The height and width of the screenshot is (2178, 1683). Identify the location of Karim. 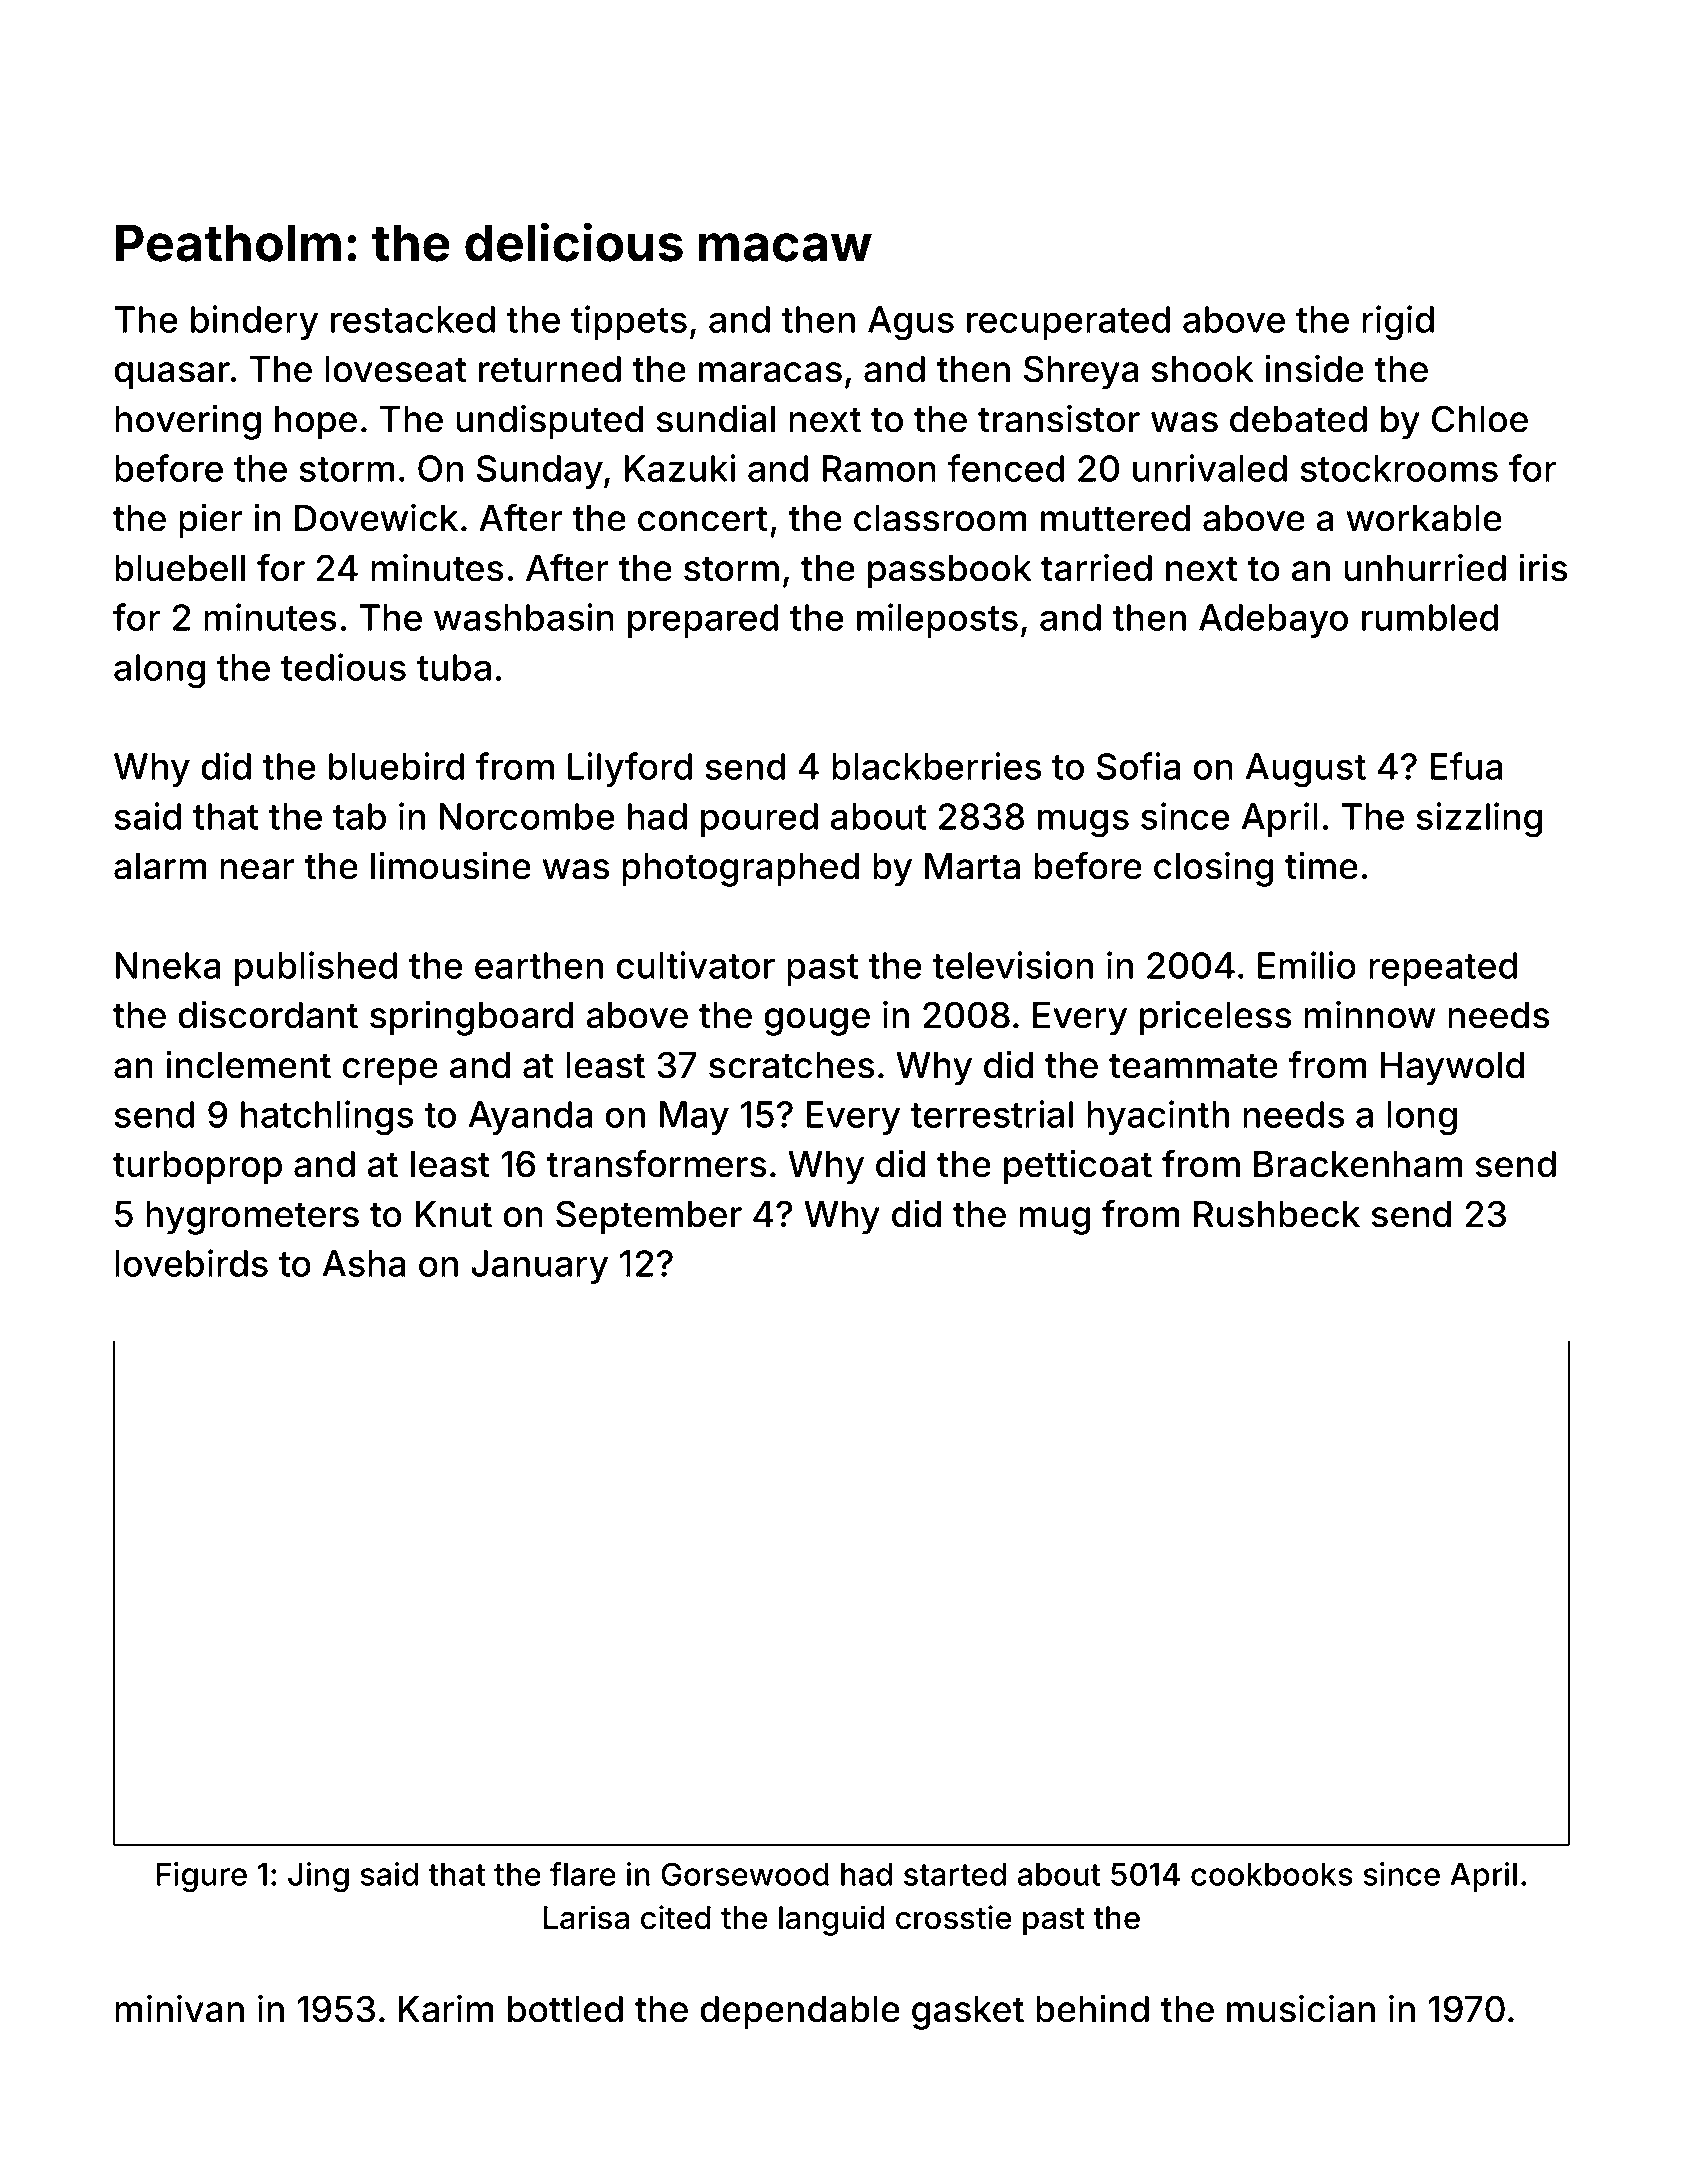
(446, 2009).
